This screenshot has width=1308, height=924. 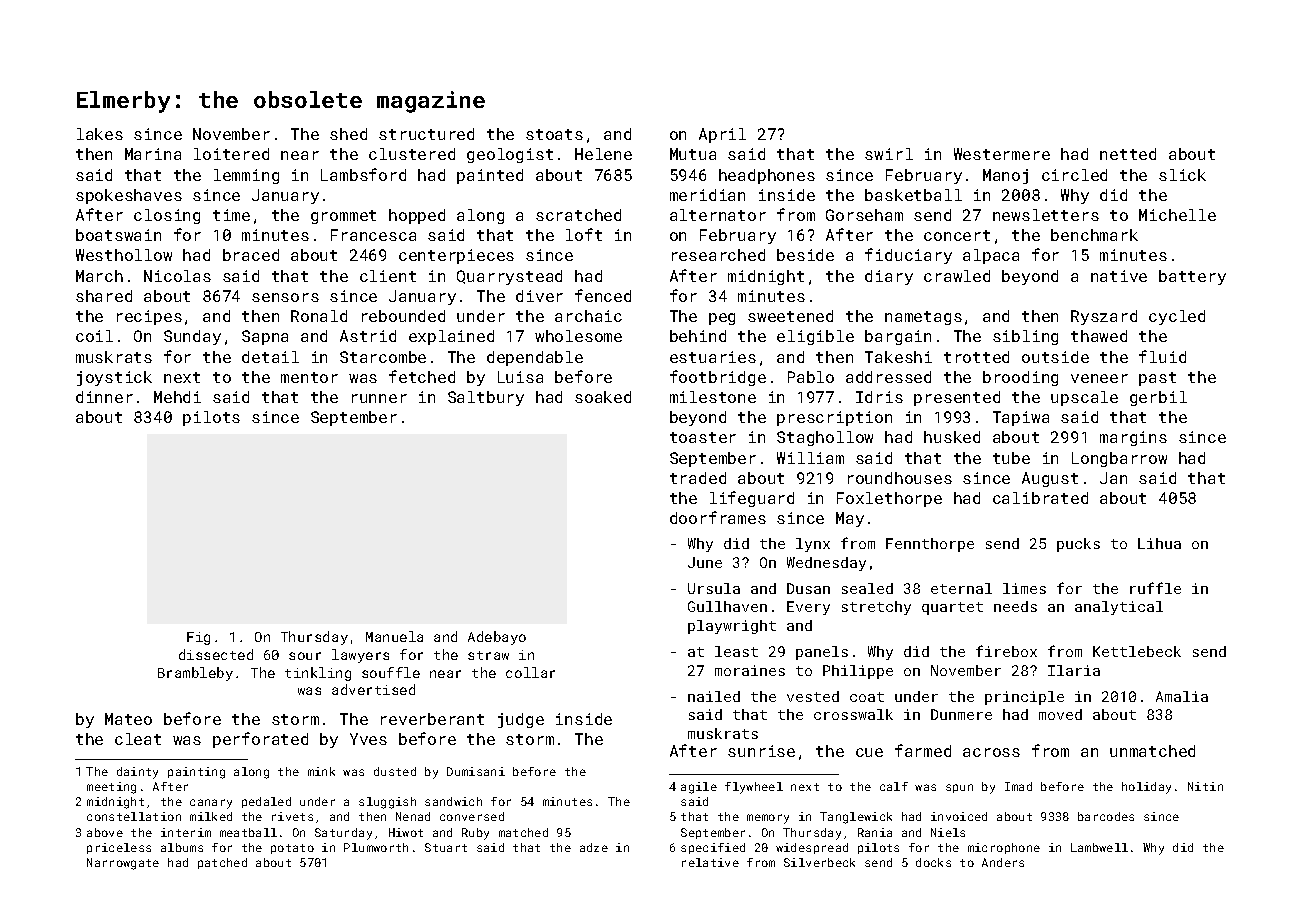 I want to click on researched, so click(x=718, y=255).
